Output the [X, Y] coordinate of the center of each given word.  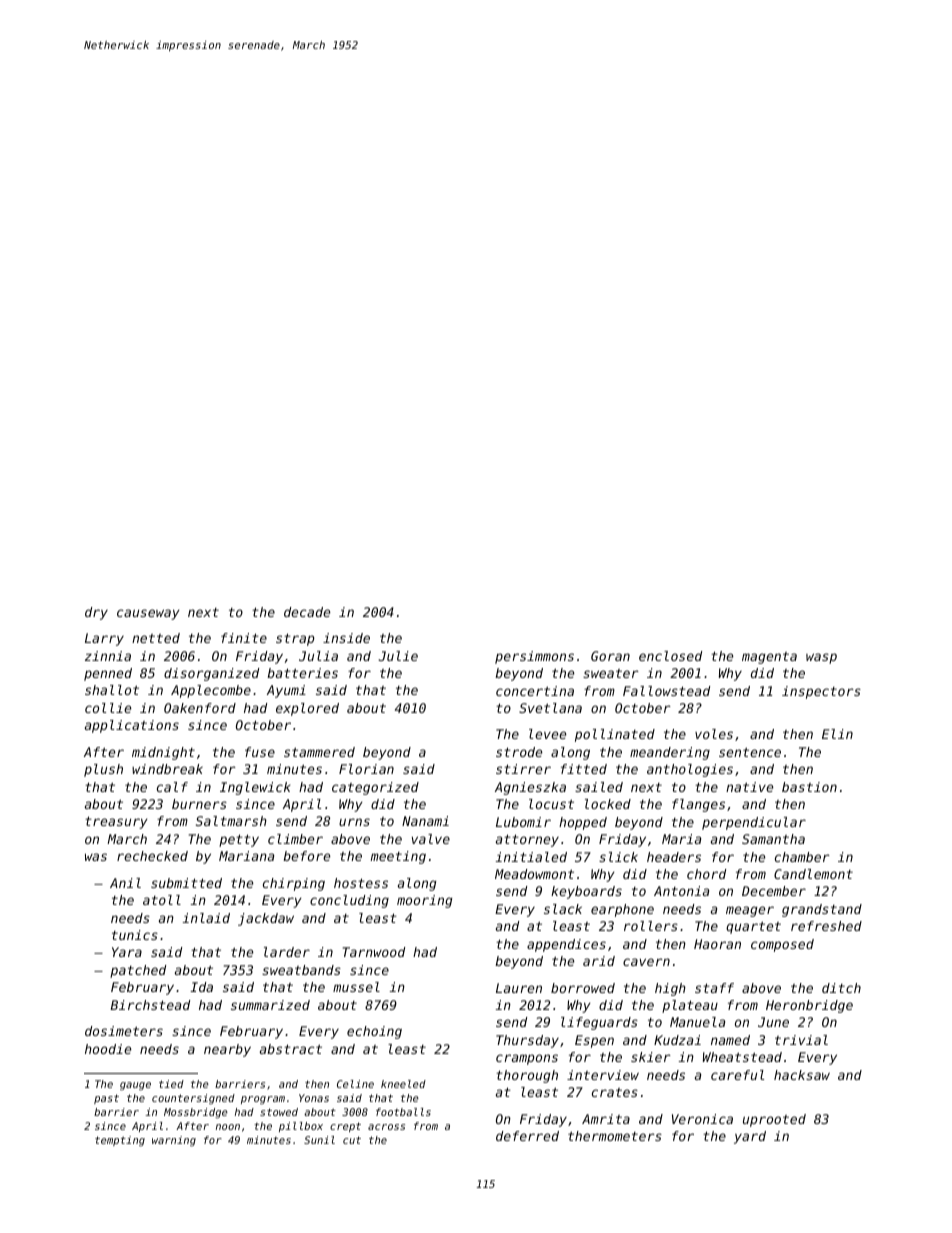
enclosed [670, 656]
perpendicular [754, 823]
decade [307, 612]
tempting [120, 1141]
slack [563, 909]
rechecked [152, 856]
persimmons [534, 657]
